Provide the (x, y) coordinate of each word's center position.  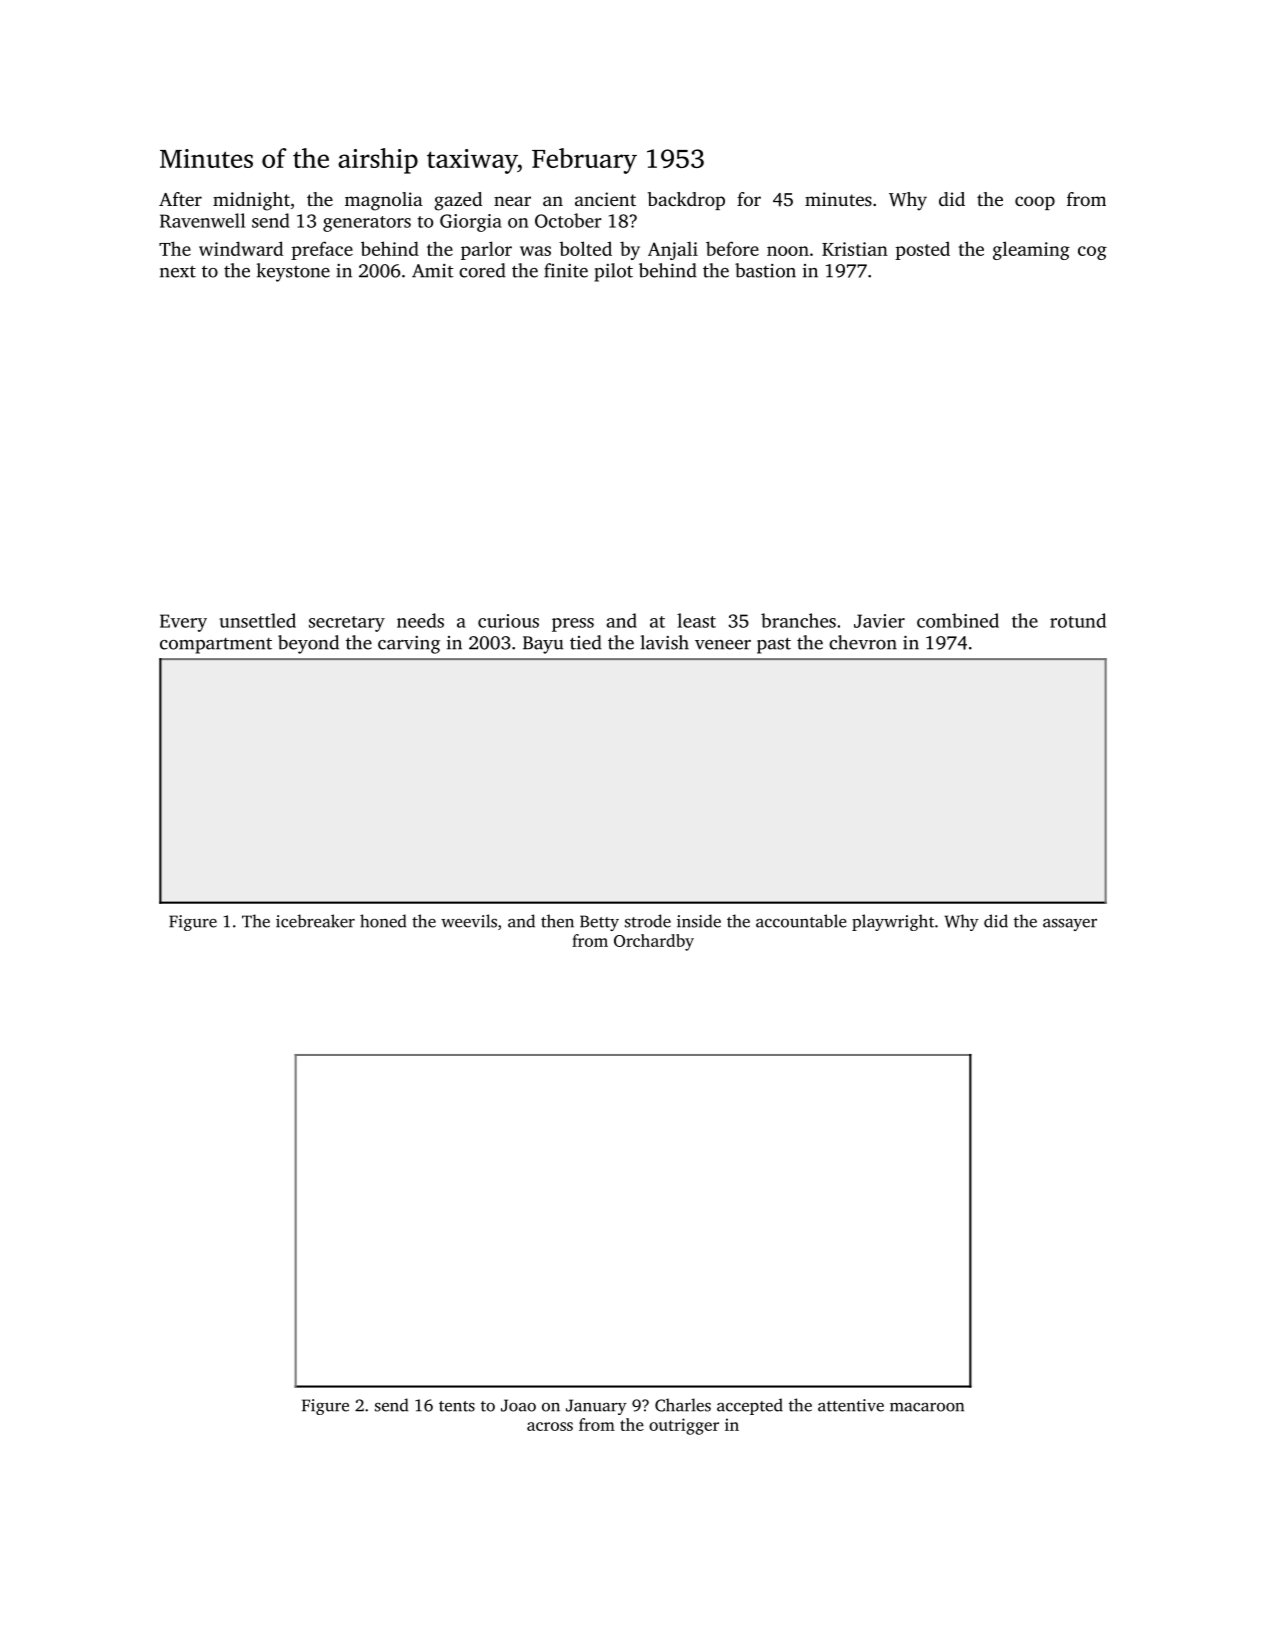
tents (457, 1406)
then (557, 921)
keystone (293, 272)
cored (482, 270)
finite (566, 270)
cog (1092, 253)
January (596, 1407)
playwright (893, 922)
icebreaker (315, 921)
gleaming (1031, 250)
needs (420, 620)
